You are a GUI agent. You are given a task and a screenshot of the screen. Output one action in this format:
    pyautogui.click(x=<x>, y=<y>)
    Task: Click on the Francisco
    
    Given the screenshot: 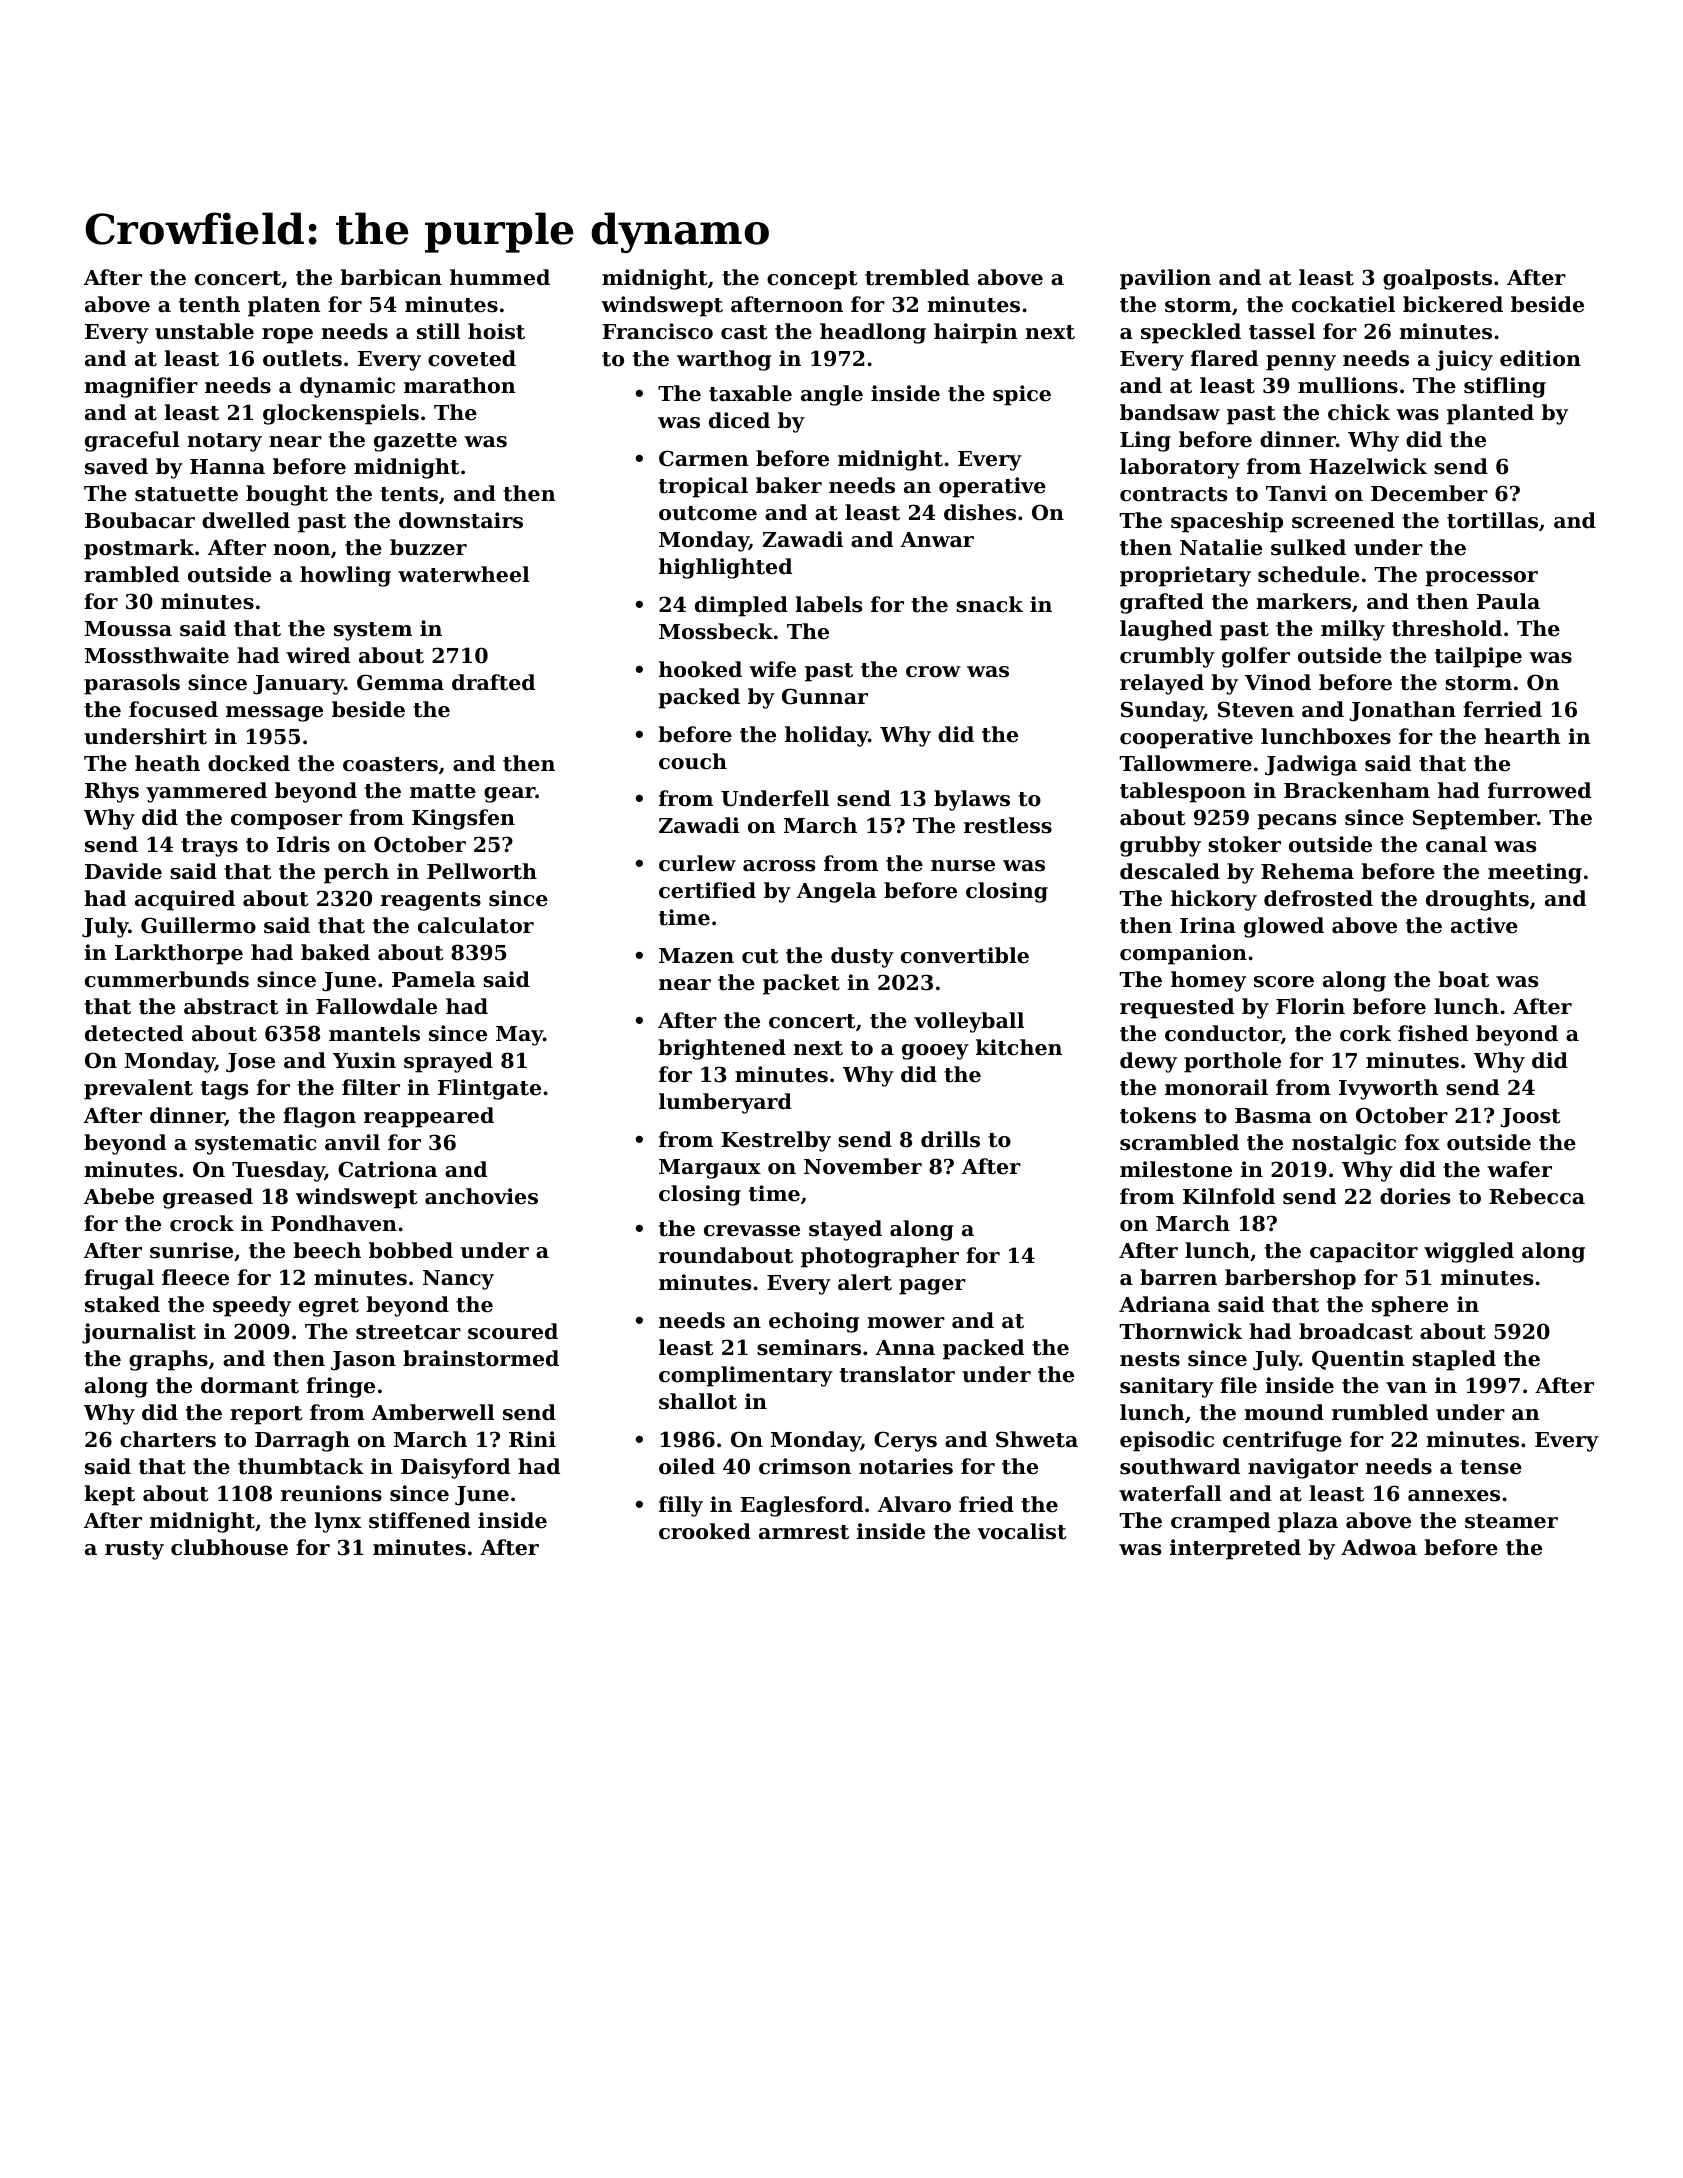 What is the action you would take?
    pyautogui.click(x=657, y=331)
